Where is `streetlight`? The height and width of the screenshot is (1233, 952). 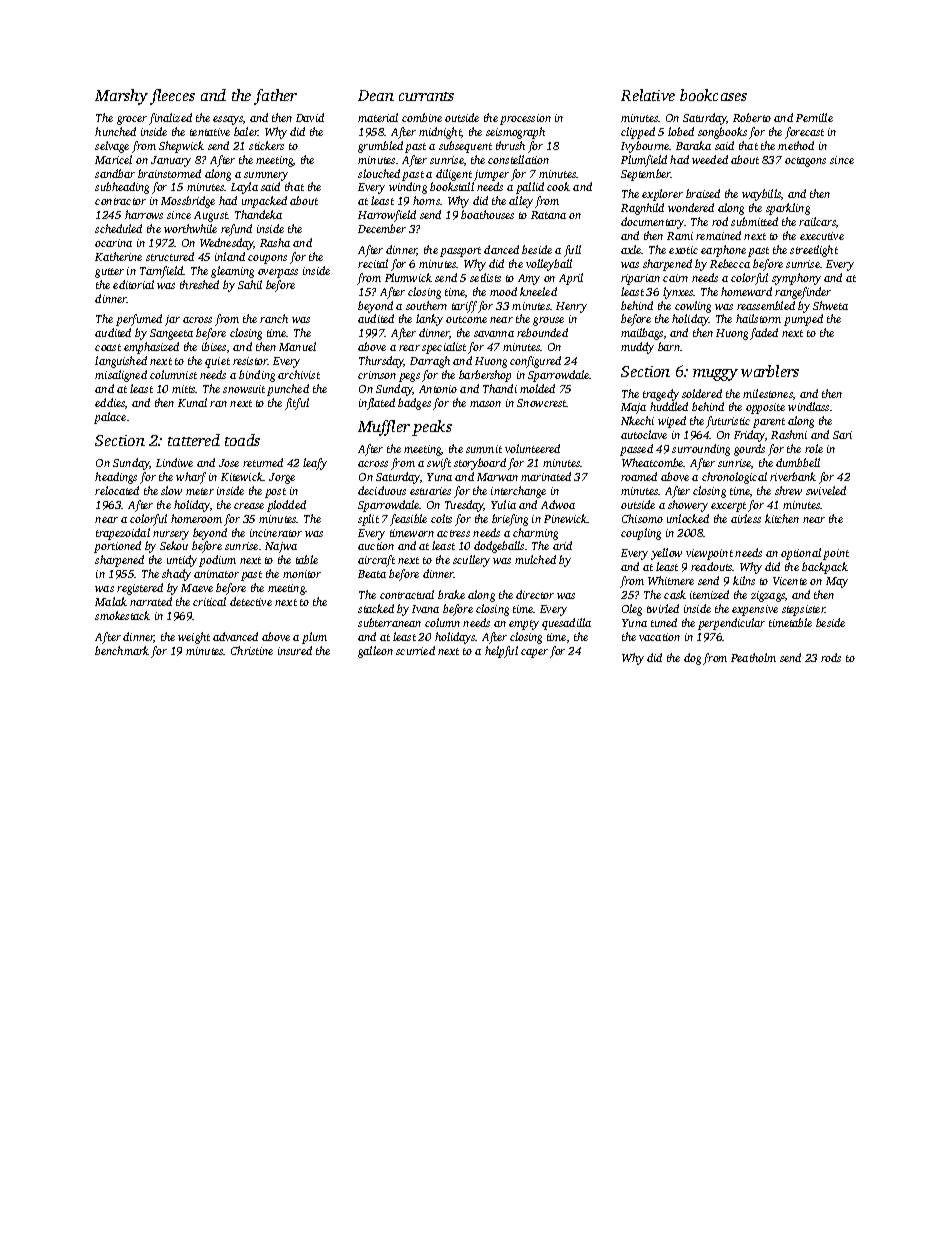 streetlight is located at coordinates (814, 251).
